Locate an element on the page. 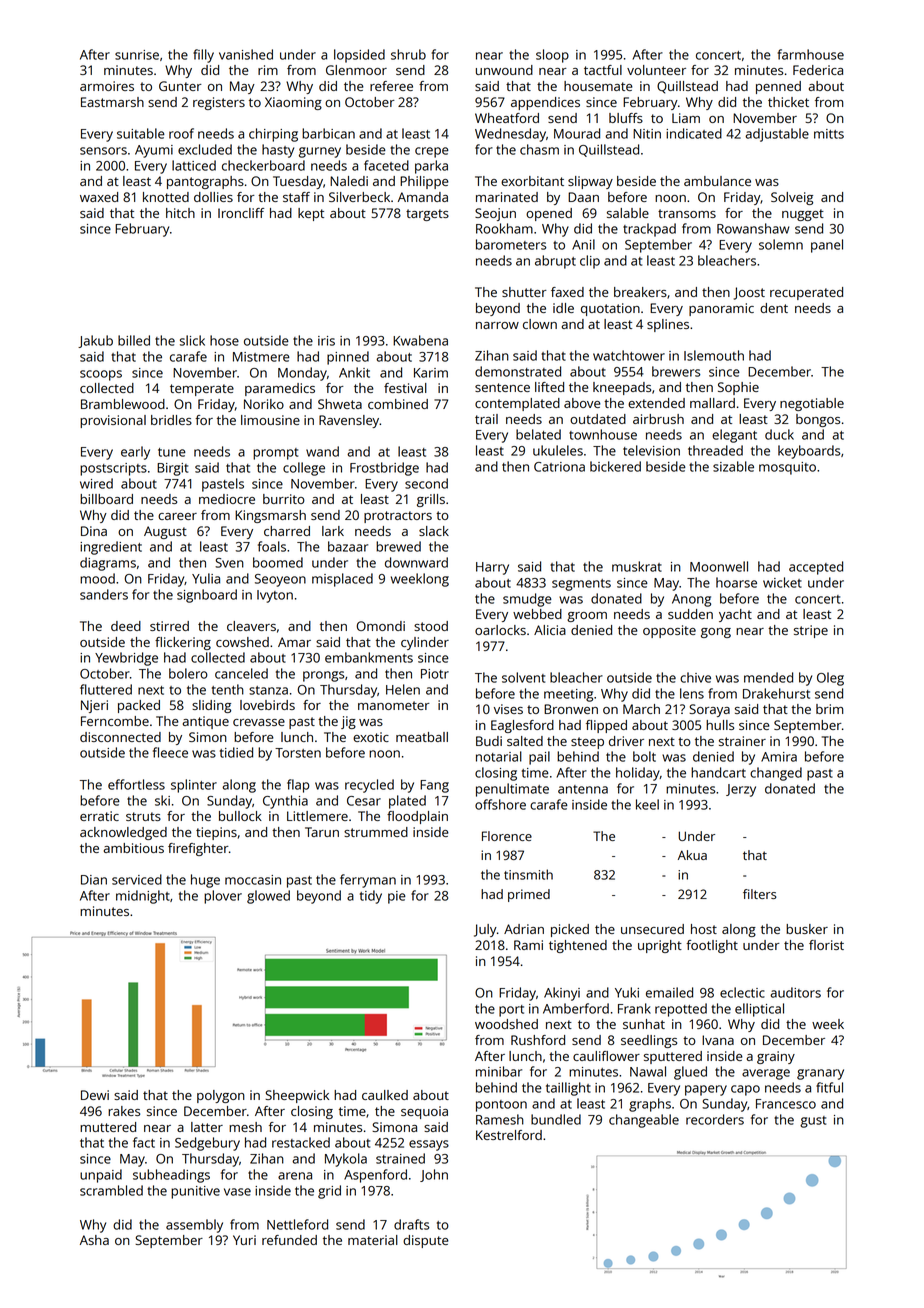  offshore is located at coordinates (500, 804).
